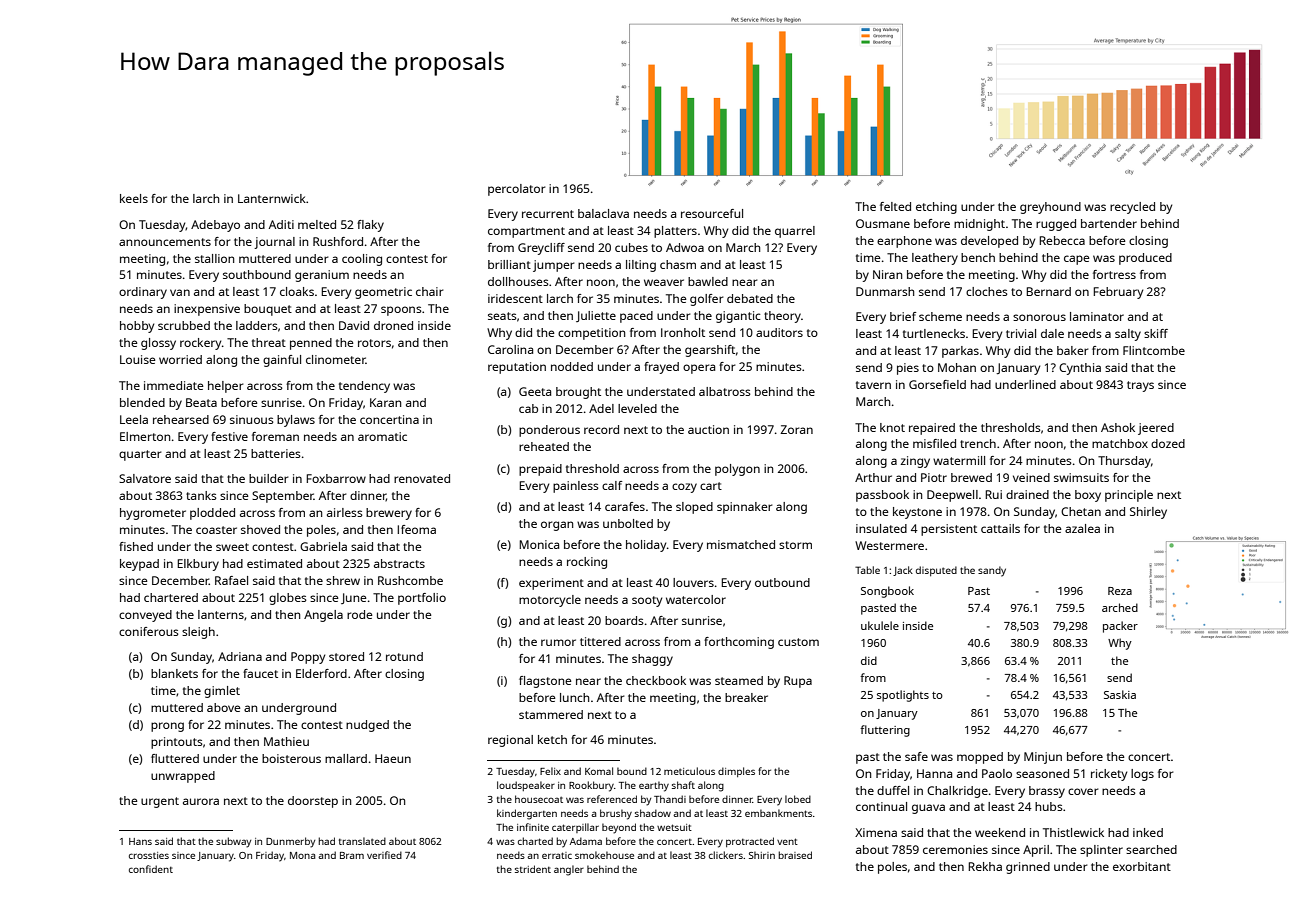 The height and width of the document is (924, 1308). I want to click on Adel, so click(601, 408).
